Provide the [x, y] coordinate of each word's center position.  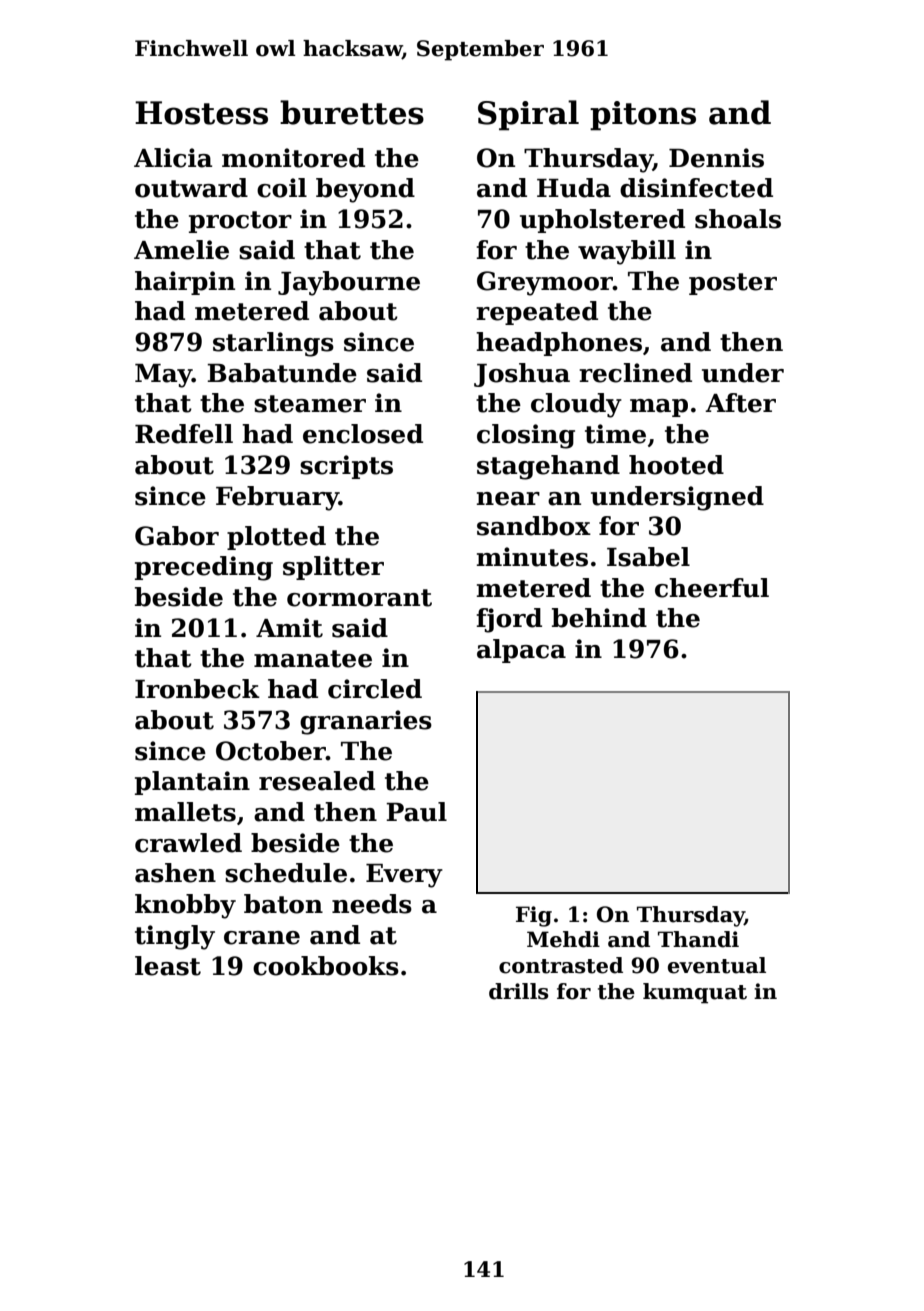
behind [599, 618]
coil [282, 188]
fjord [509, 620]
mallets [185, 812]
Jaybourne [349, 283]
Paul [416, 812]
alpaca [521, 651]
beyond [365, 190]
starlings [273, 344]
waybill [627, 252]
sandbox [534, 526]
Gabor [177, 536]
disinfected [696, 188]
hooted [676, 465]
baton [283, 904]
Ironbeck [197, 689]
